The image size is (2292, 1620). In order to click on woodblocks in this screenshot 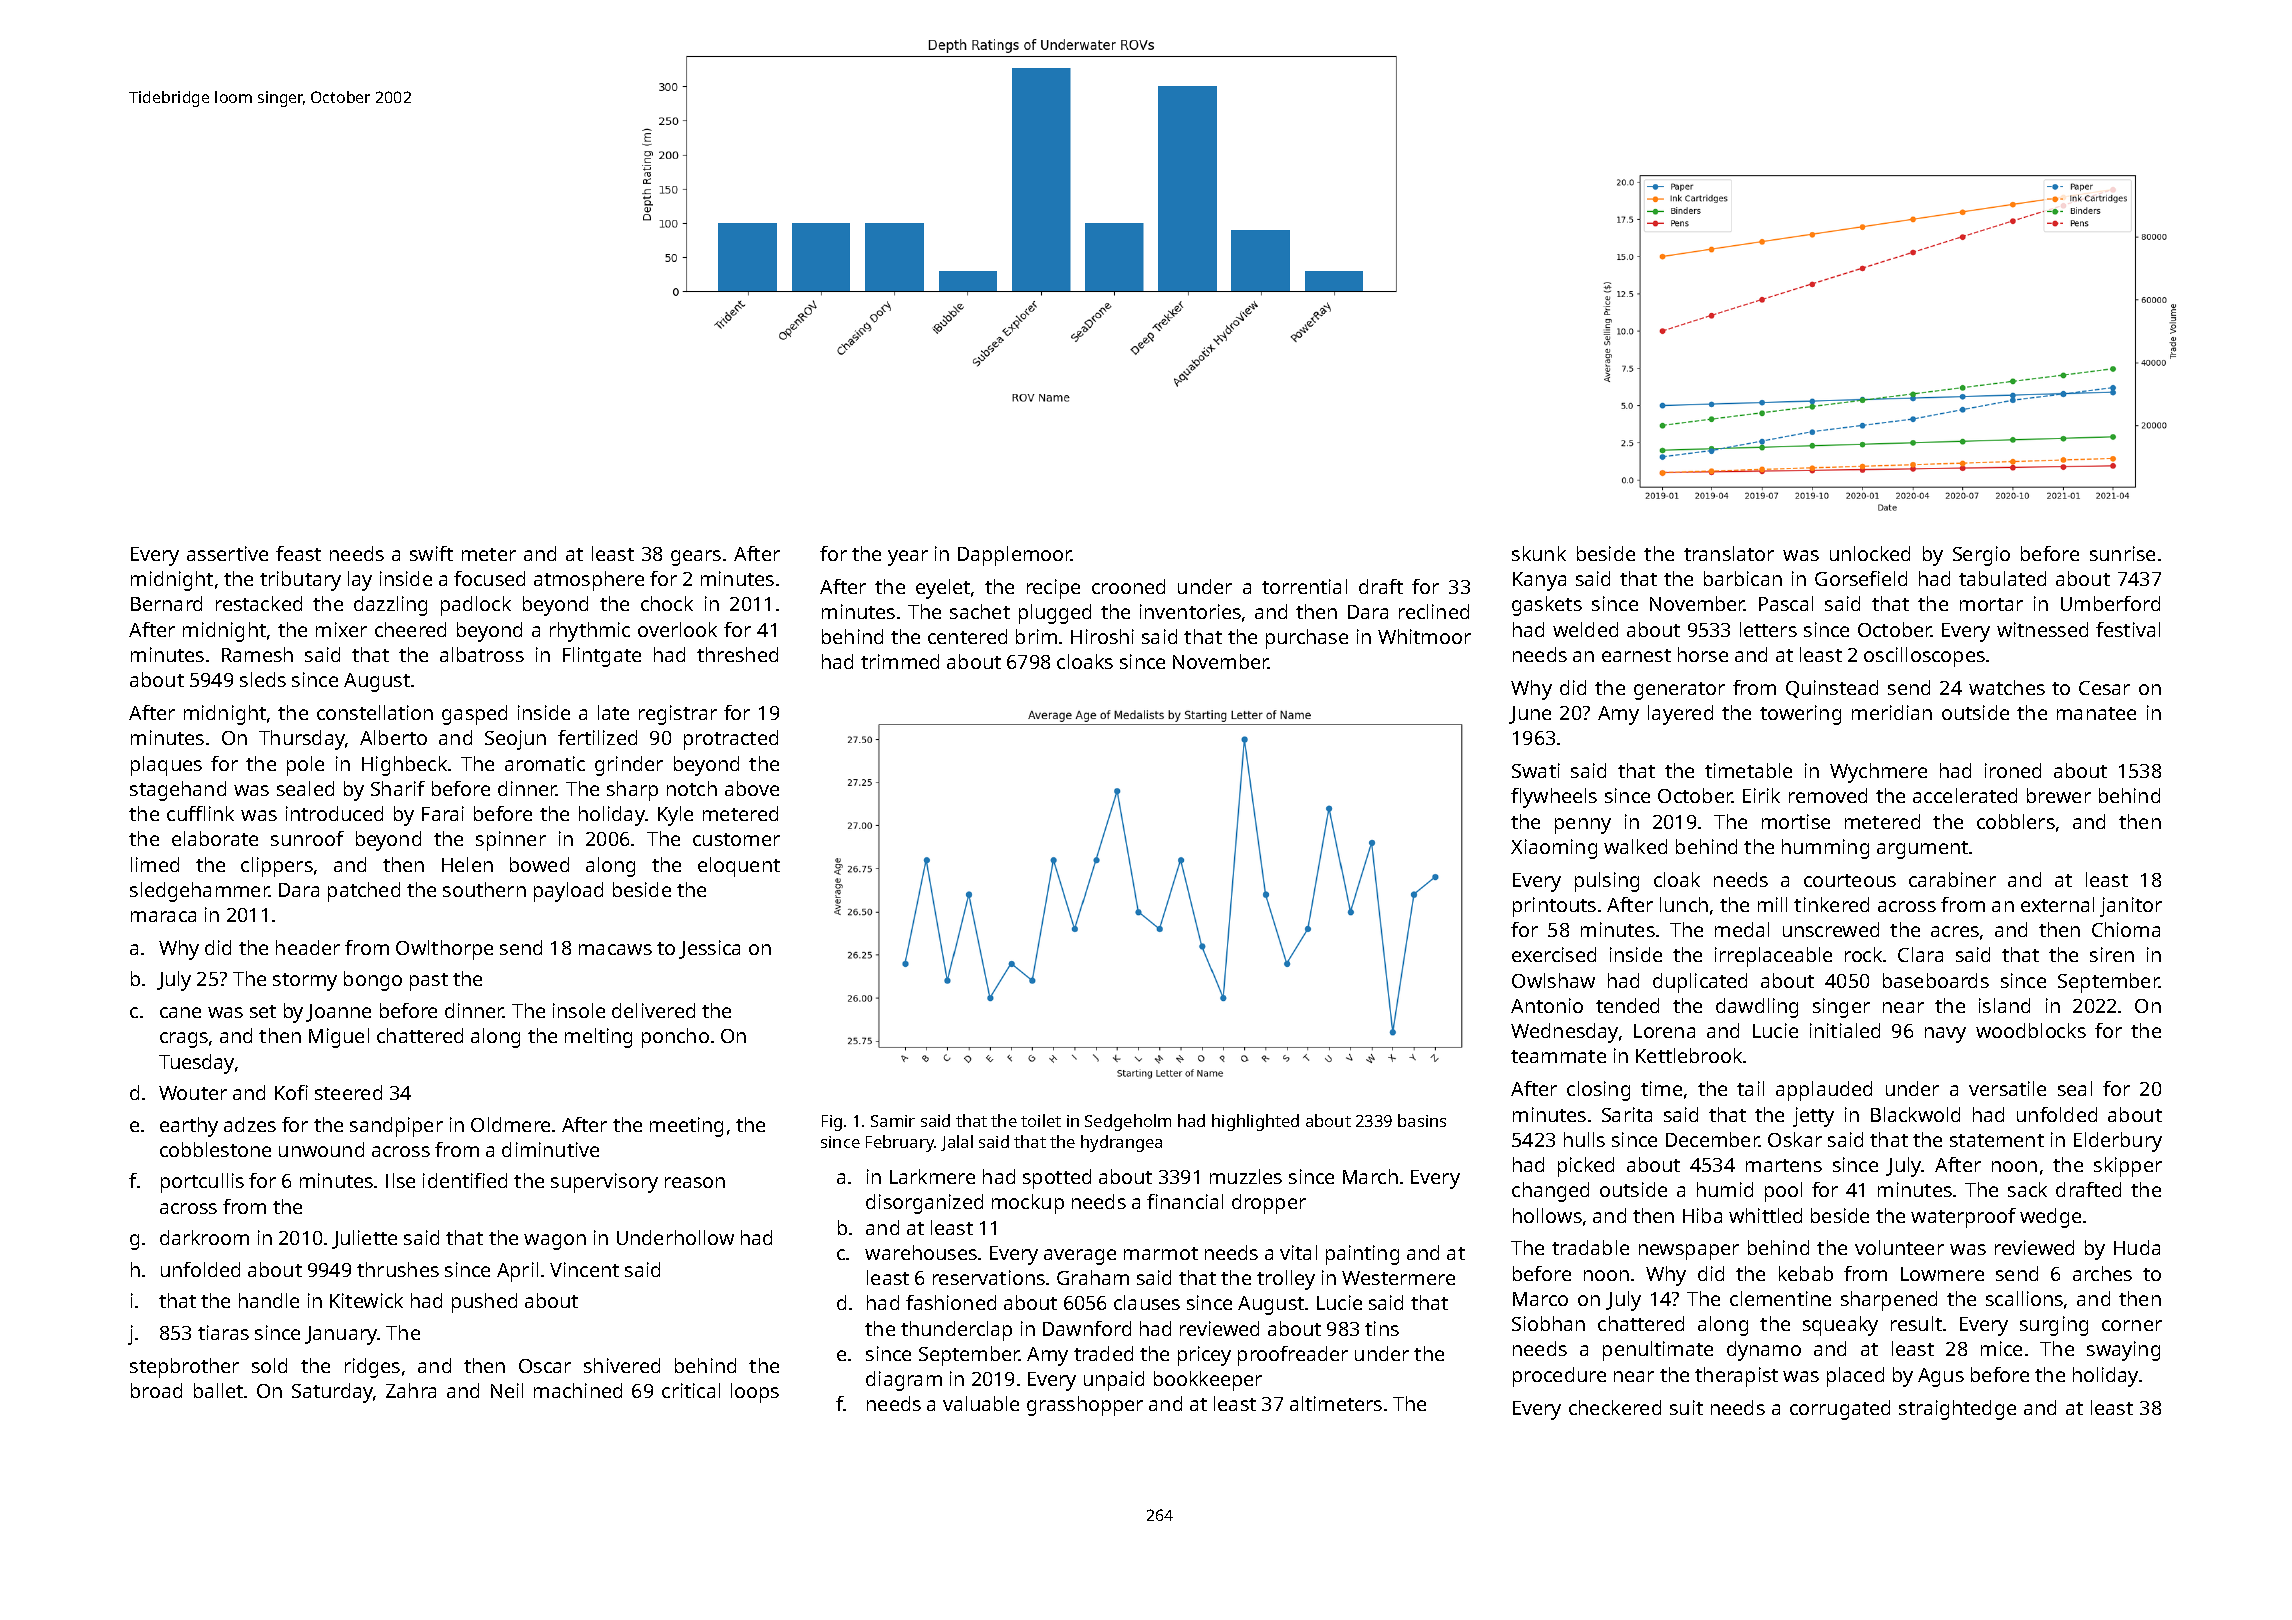, I will do `click(2031, 1030)`.
